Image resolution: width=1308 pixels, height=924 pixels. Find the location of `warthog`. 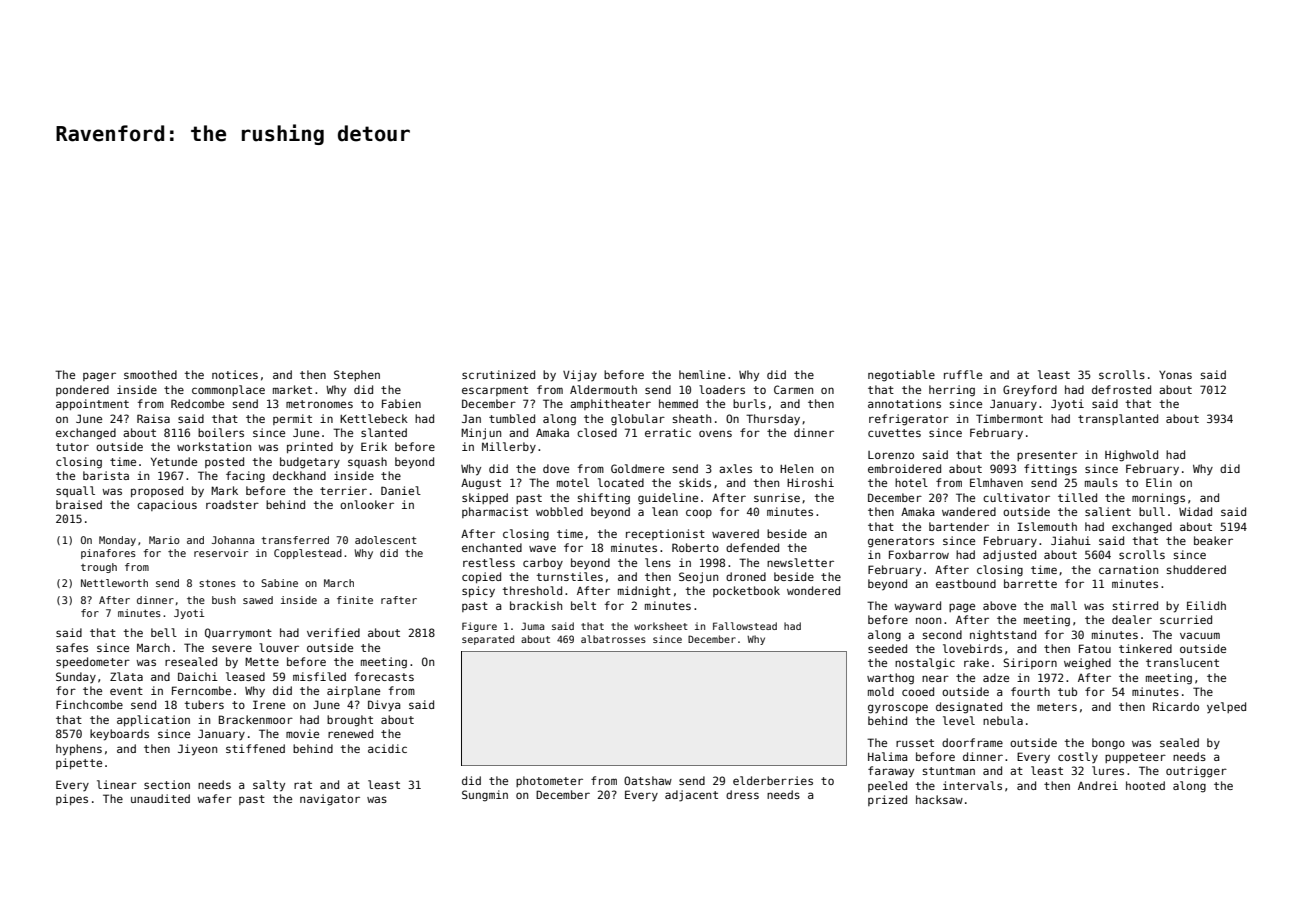

warthog is located at coordinates (890, 679).
